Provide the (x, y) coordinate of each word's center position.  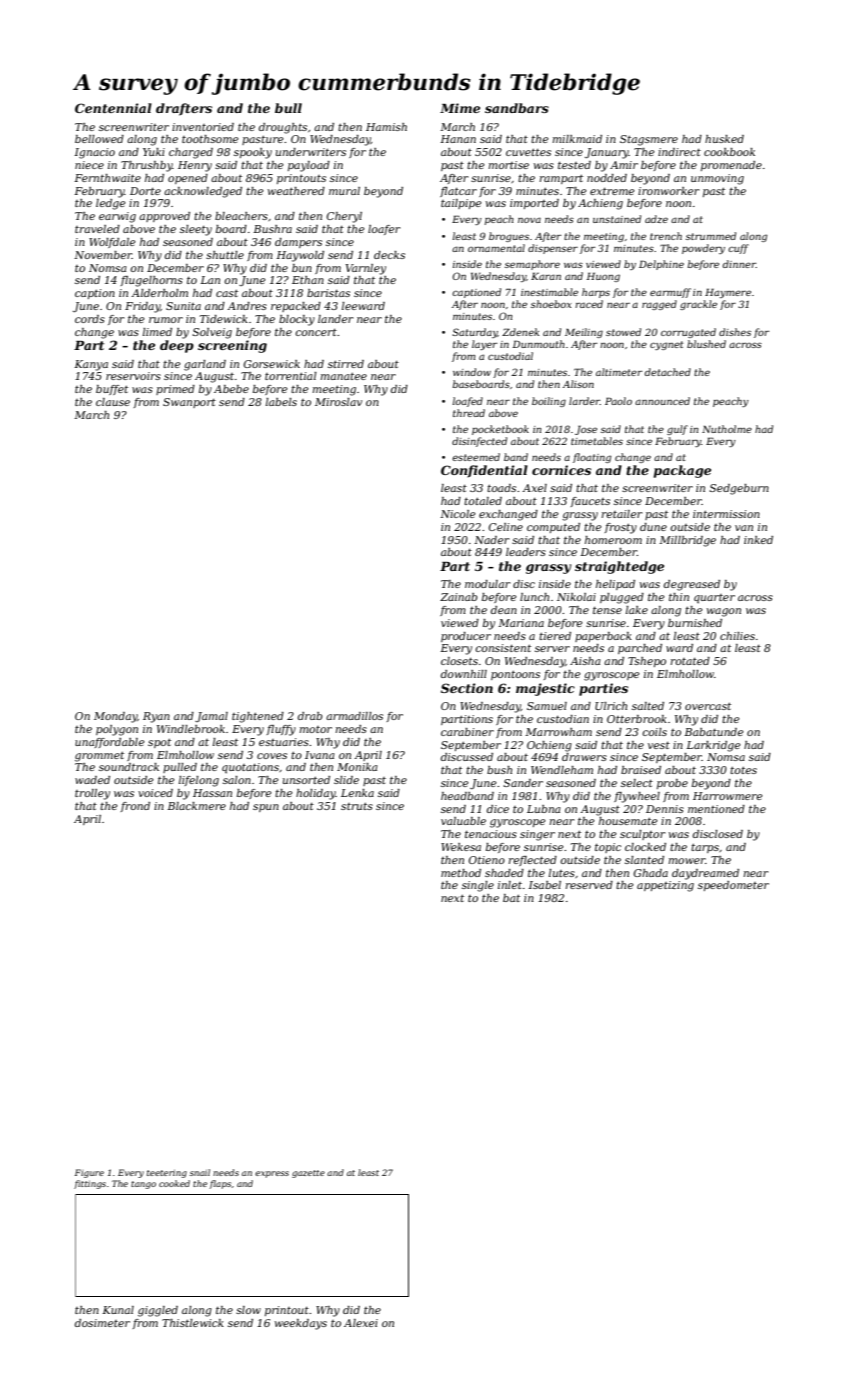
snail (200, 1172)
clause (113, 402)
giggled (158, 1311)
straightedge (619, 567)
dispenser (553, 249)
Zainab (459, 597)
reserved (589, 885)
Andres (247, 306)
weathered (296, 191)
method (461, 873)
